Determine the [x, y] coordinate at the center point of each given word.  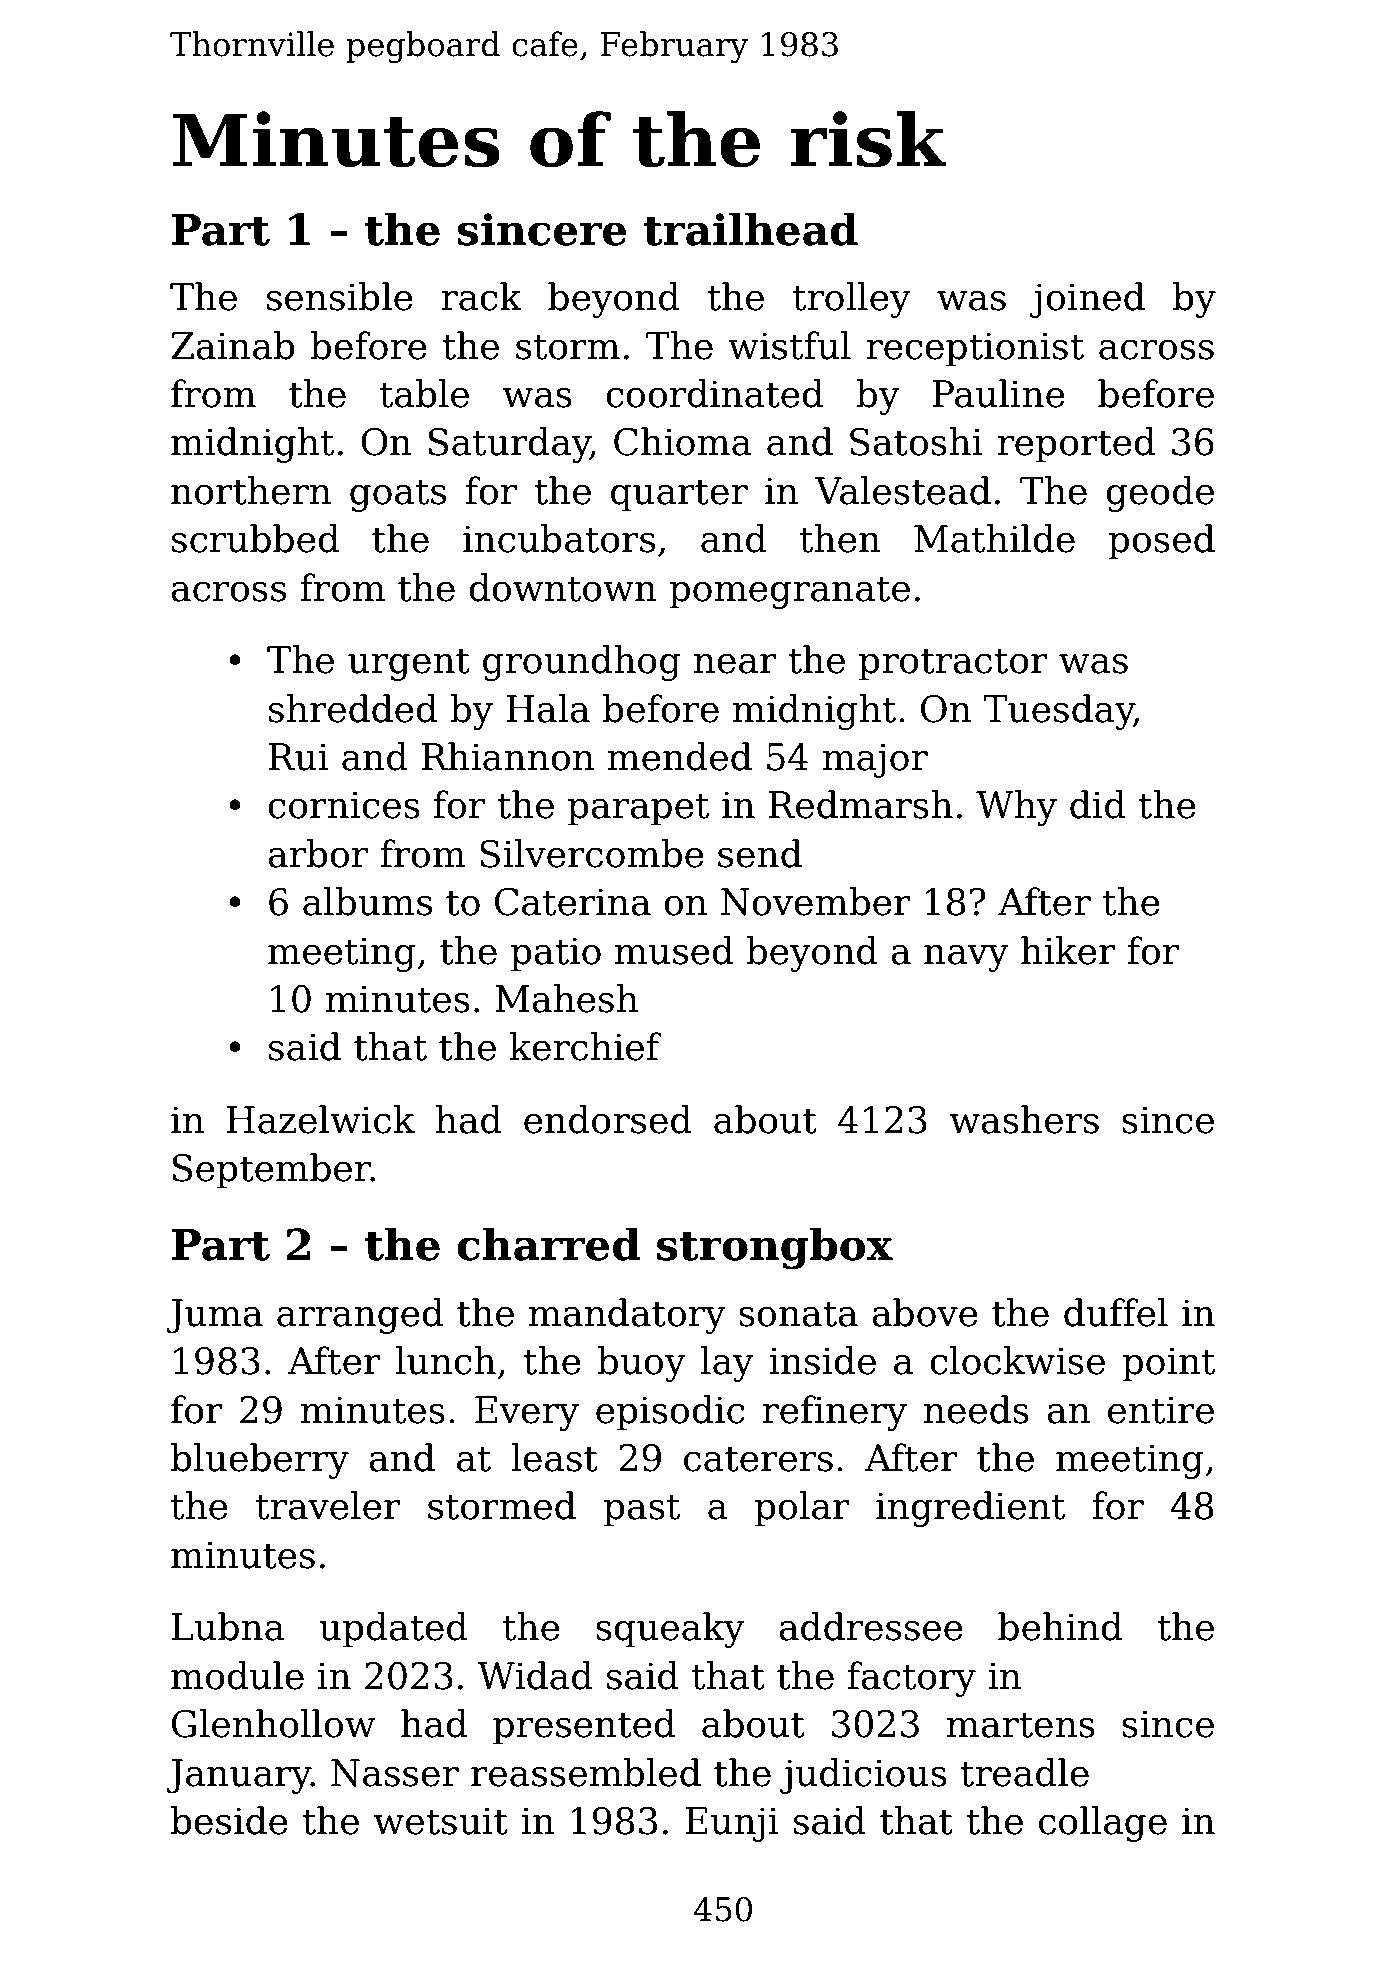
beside [229, 1820]
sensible [340, 296]
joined [1087, 300]
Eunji [732, 1824]
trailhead [751, 229]
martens [1021, 1725]
